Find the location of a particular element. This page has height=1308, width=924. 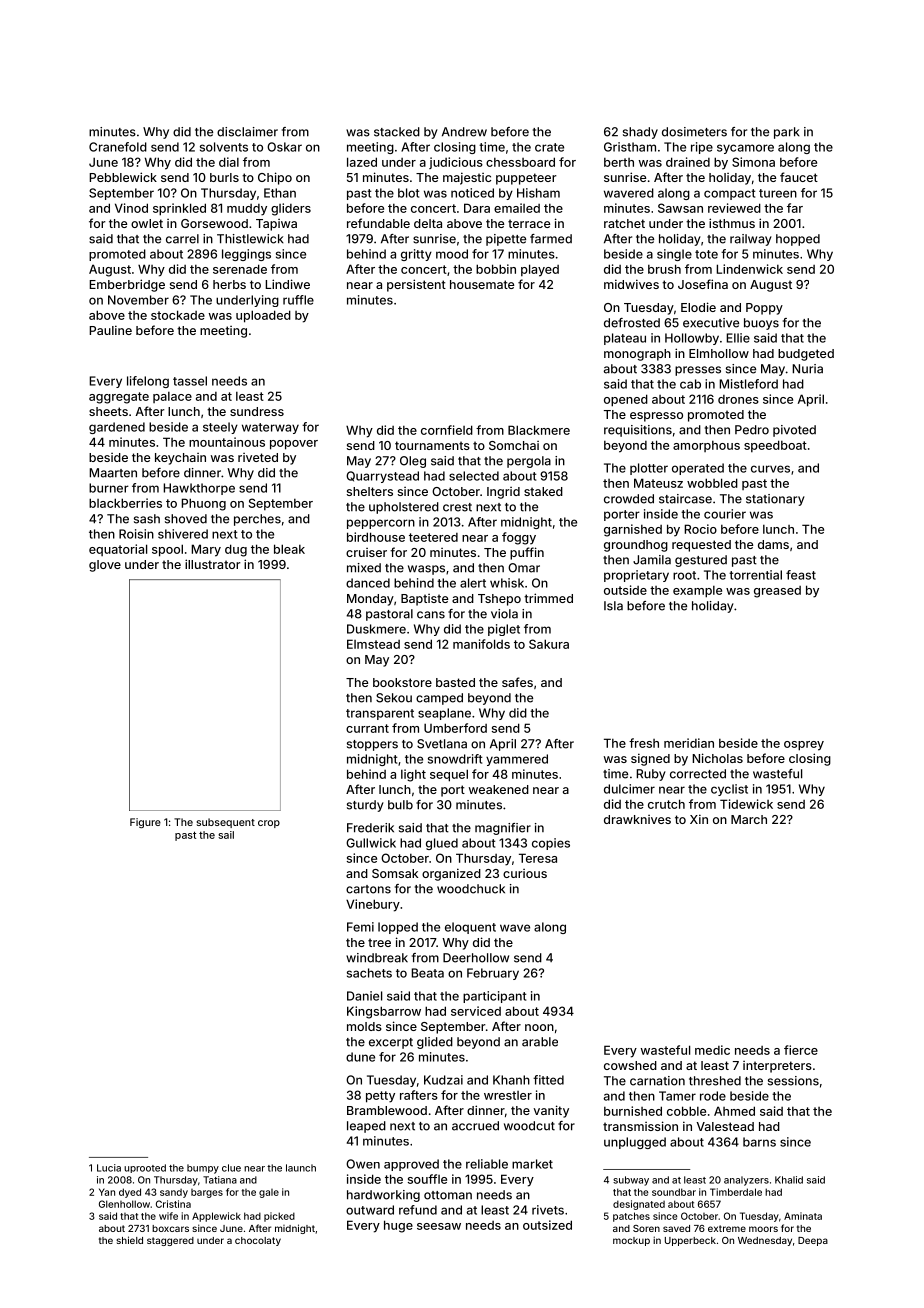

peppercorn is located at coordinates (381, 524).
